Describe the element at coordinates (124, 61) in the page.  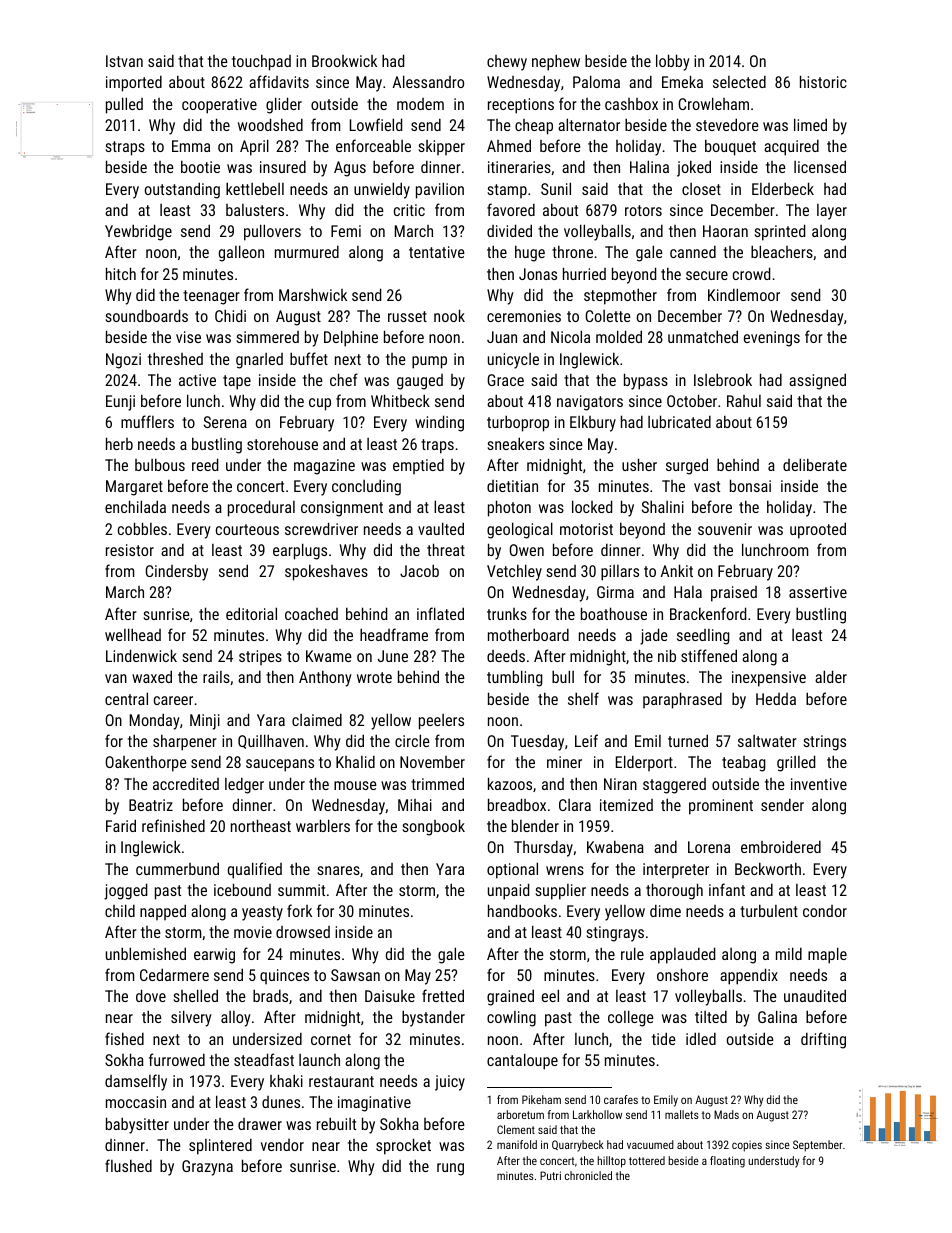
I see `Istvan` at that location.
